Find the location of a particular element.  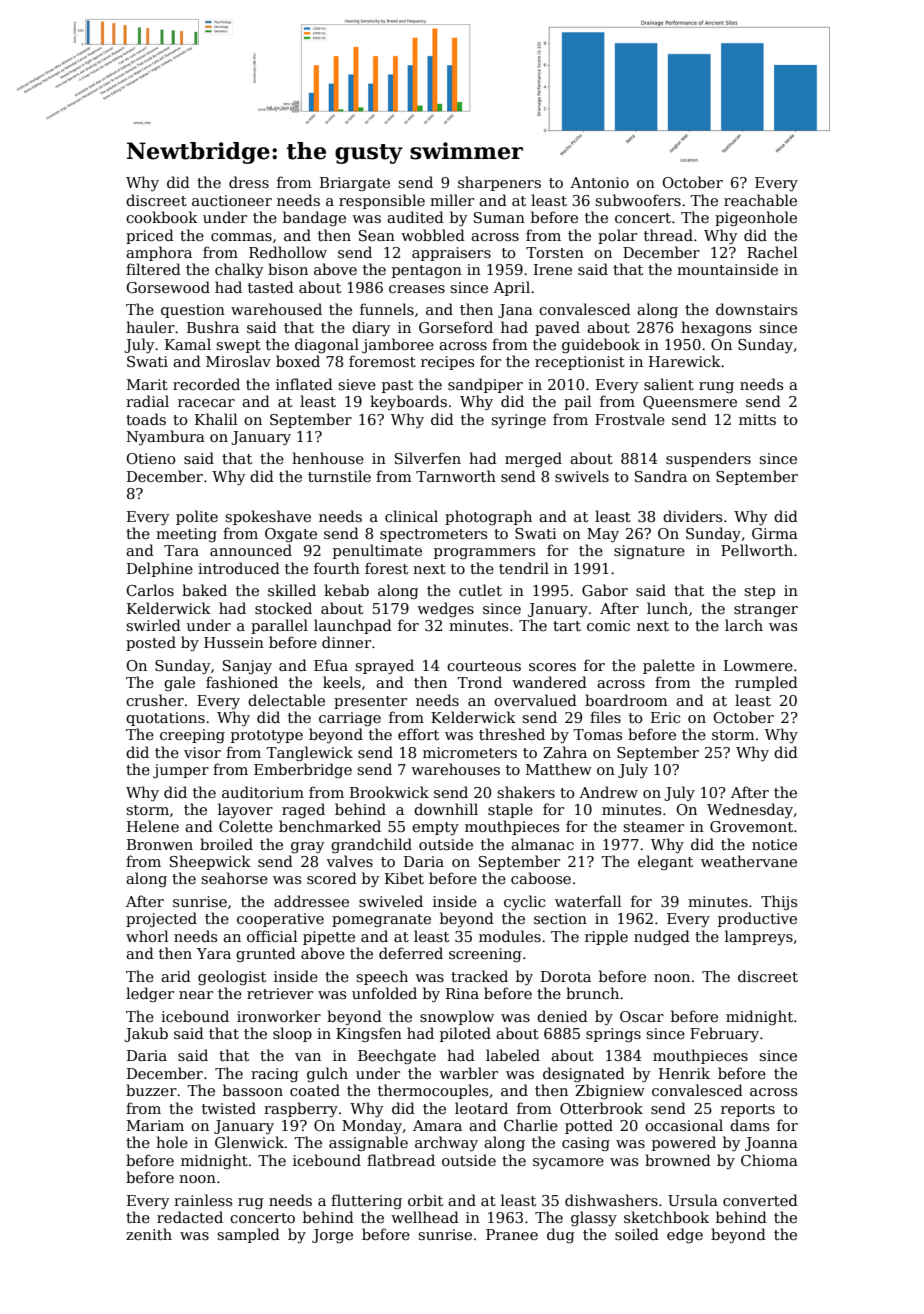

Briargate is located at coordinates (355, 184).
